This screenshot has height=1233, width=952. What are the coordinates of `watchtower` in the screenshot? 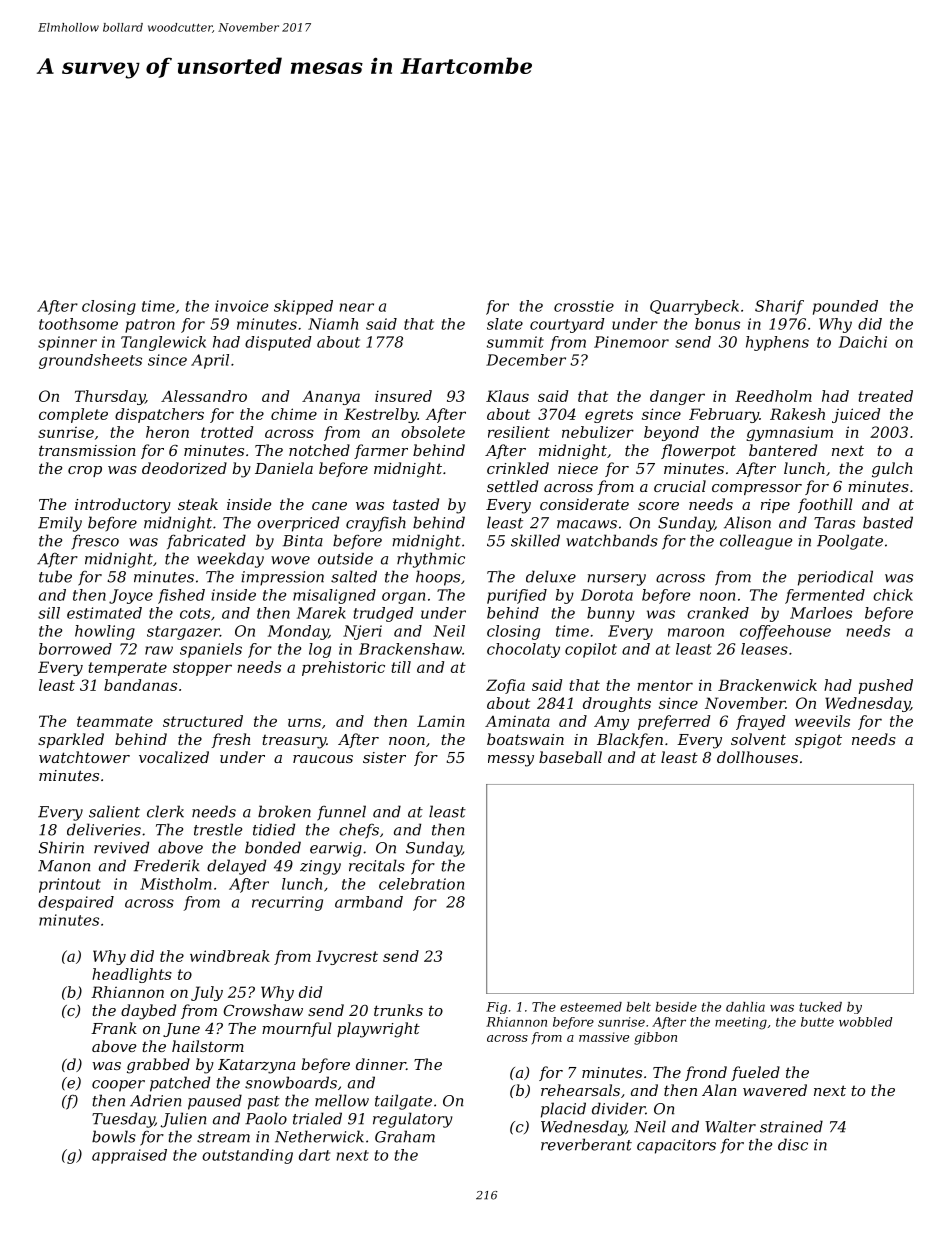 It's located at (84, 757).
